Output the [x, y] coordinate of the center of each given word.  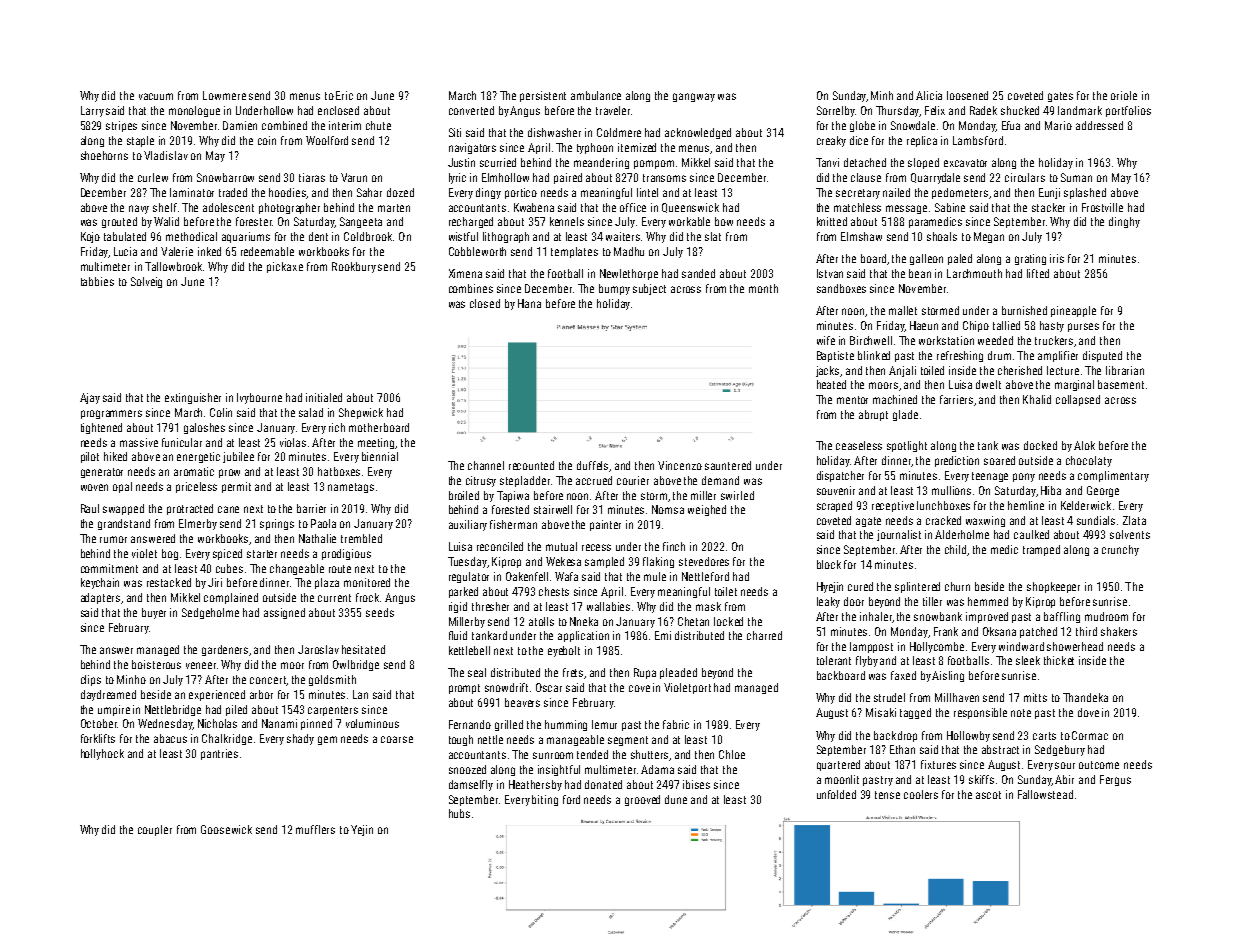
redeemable [267, 251]
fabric [676, 724]
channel [486, 465]
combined [284, 125]
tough [461, 740]
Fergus [1115, 780]
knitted [832, 221]
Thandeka [1085, 697]
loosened [967, 95]
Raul [90, 508]
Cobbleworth [477, 251]
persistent [543, 96]
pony [1024, 477]
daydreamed [108, 695]
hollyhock [102, 754]
